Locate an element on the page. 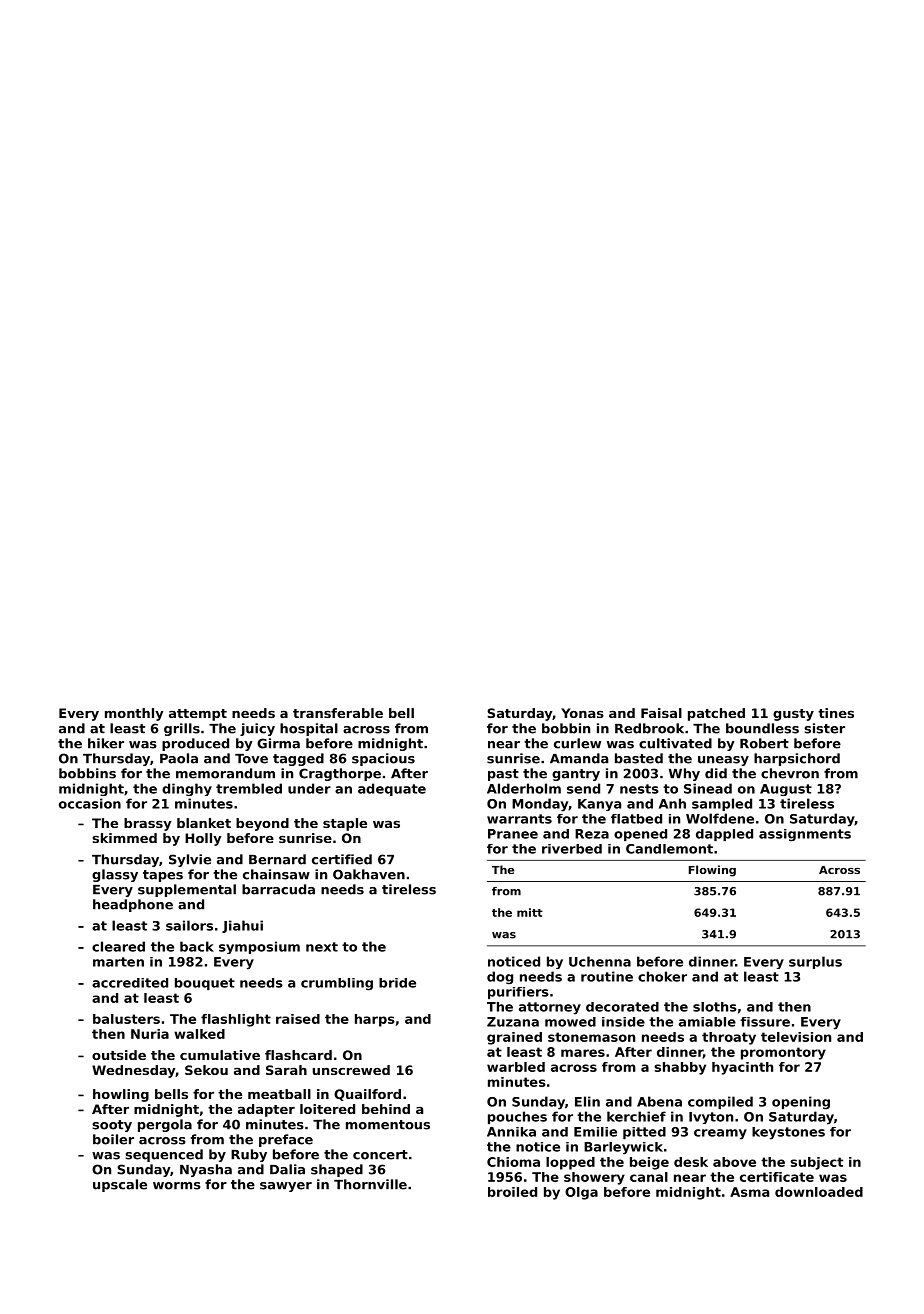  upscale is located at coordinates (120, 1185).
